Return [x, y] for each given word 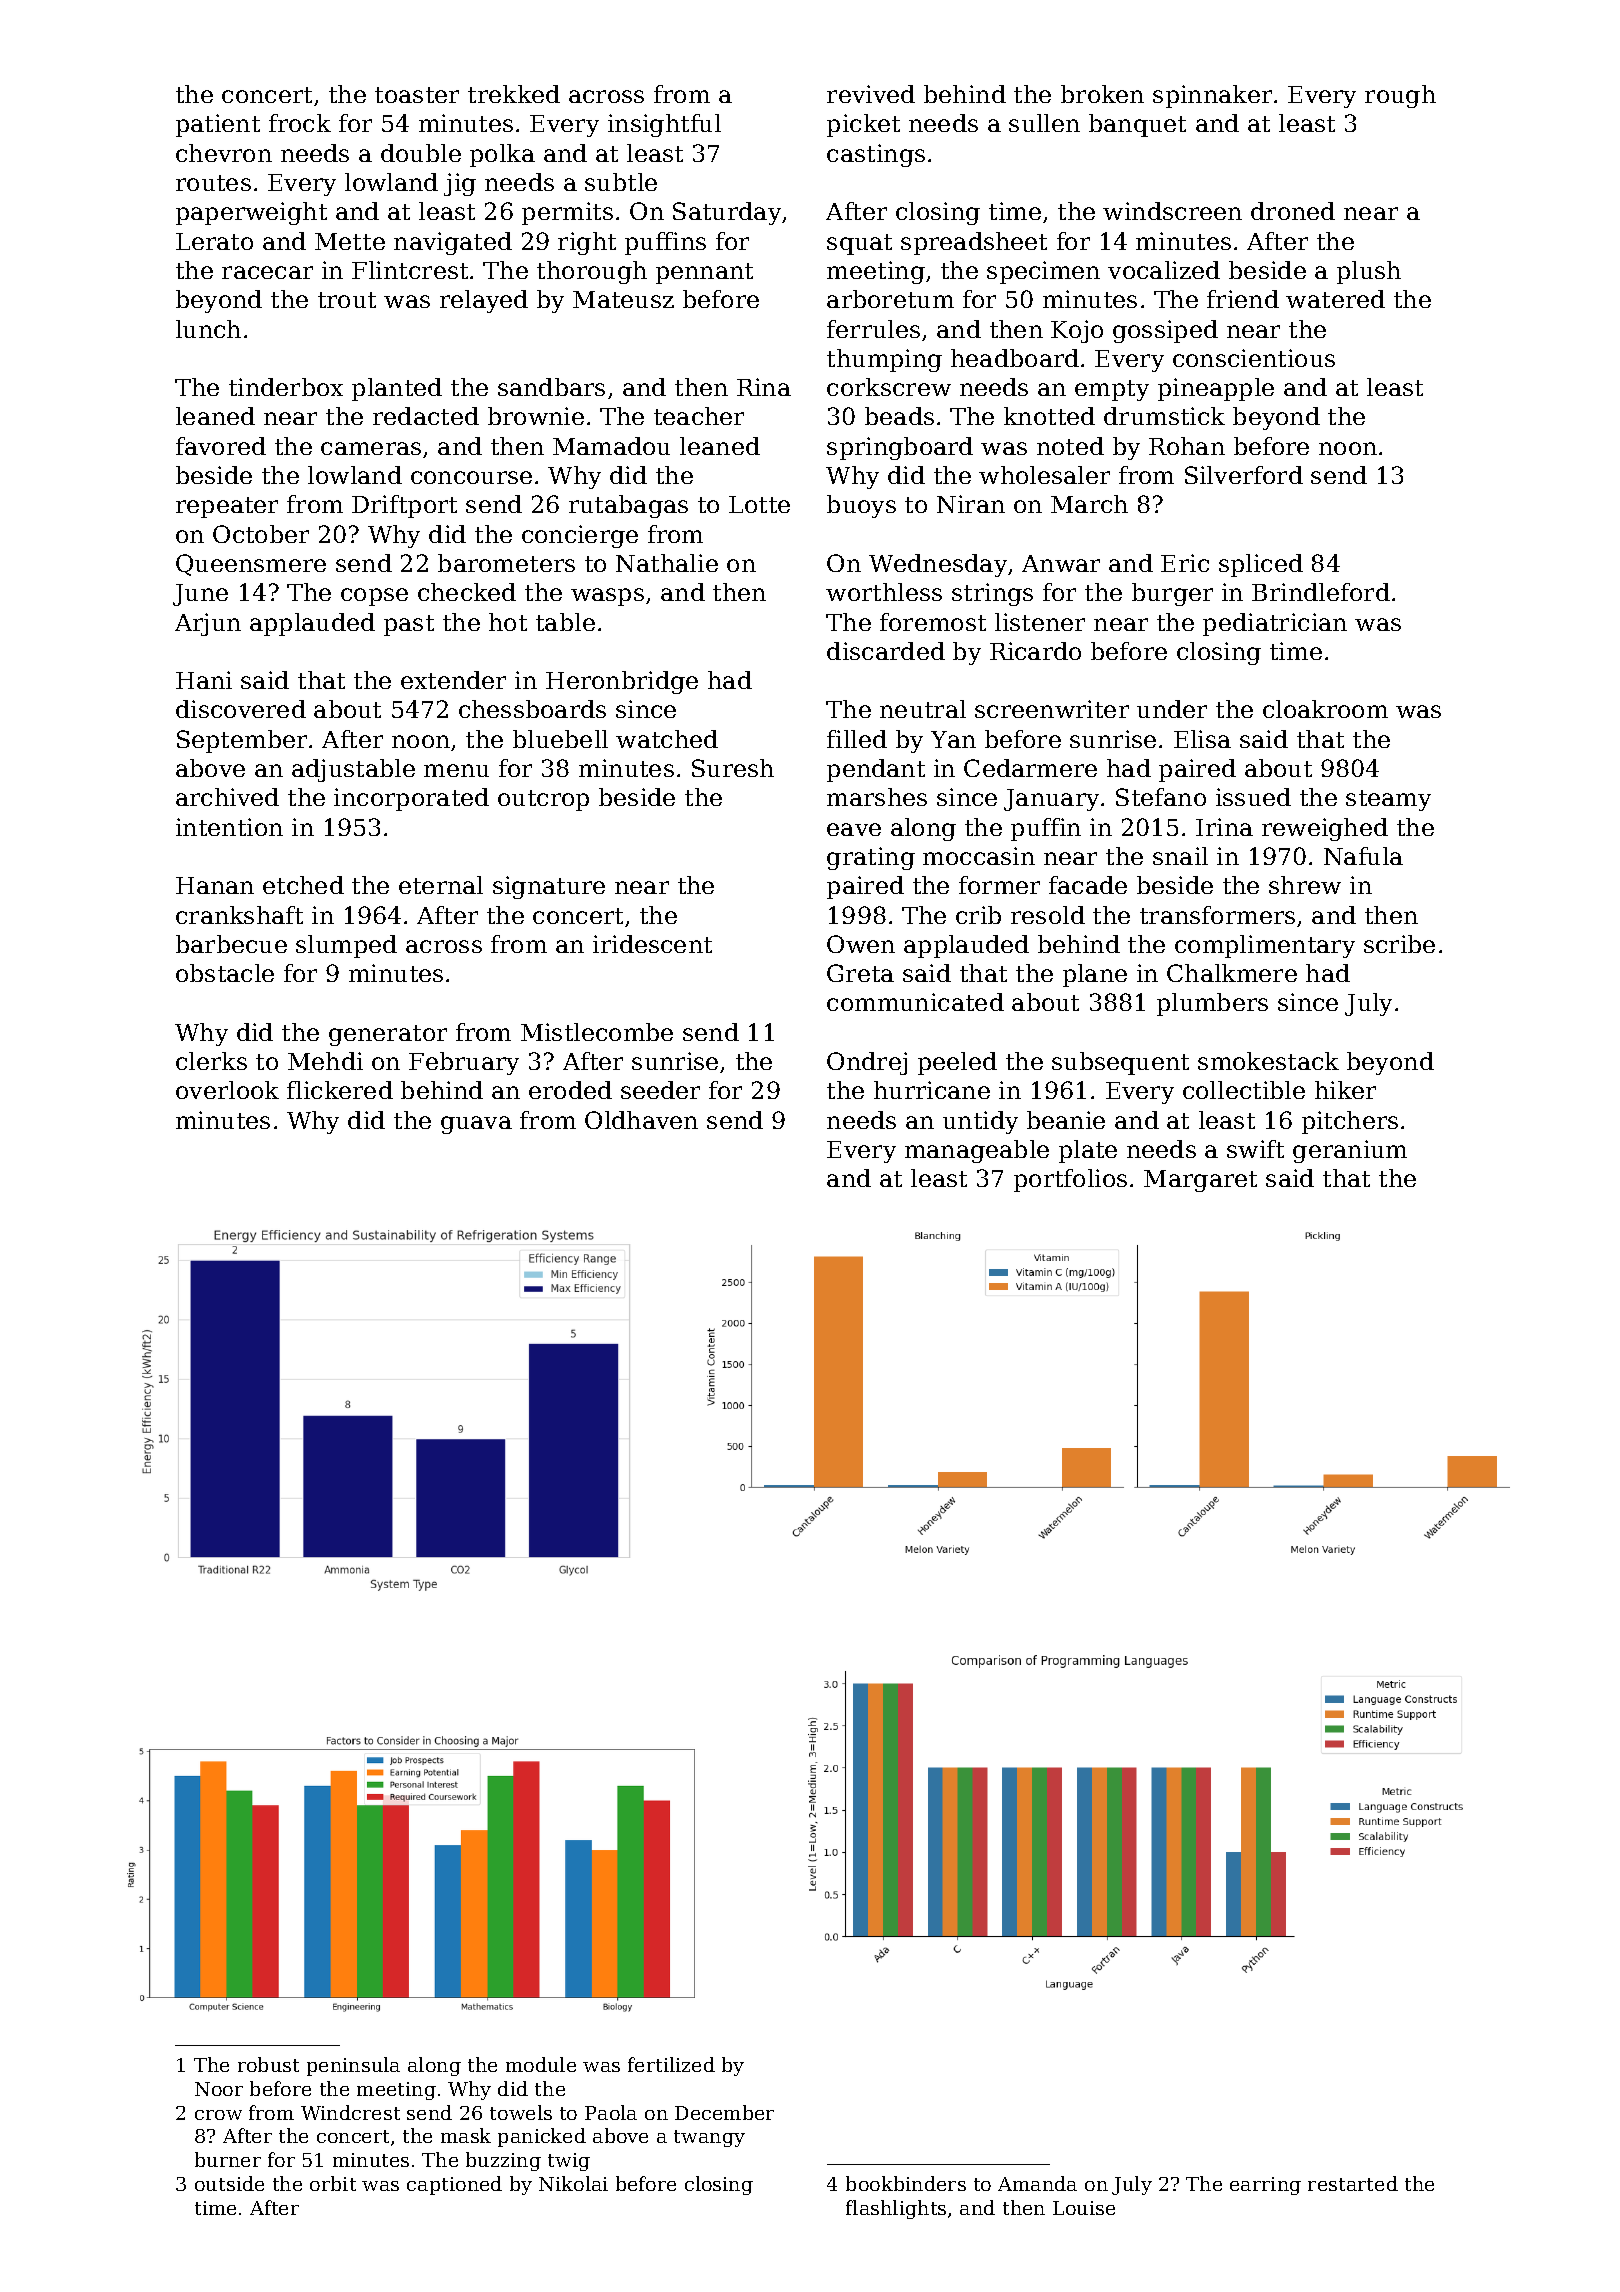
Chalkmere [1232, 973]
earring [1265, 2186]
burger [1172, 594]
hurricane [932, 1090]
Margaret [1200, 1181]
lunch [208, 329]
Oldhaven [641, 1120]
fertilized [671, 2064]
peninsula [353, 2066]
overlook [227, 1090]
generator [388, 1035]
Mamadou [611, 446]
